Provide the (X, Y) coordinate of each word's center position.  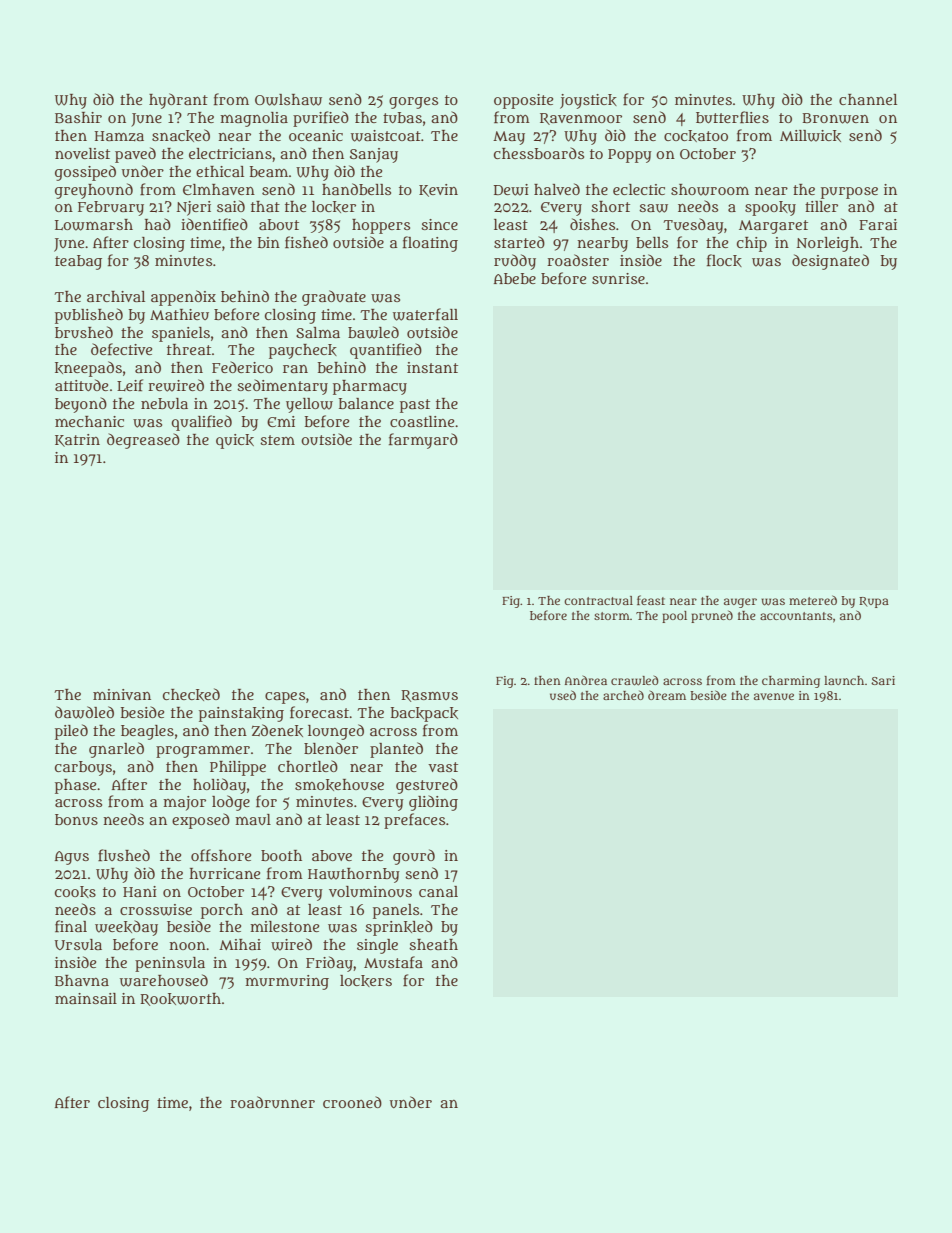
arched (623, 695)
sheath (433, 944)
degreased (143, 441)
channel (868, 99)
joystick (588, 101)
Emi (281, 421)
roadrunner (272, 1102)
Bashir (78, 117)
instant (432, 367)
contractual (598, 600)
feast (651, 600)
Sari (883, 680)
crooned (352, 1102)
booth (281, 855)
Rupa (874, 602)
